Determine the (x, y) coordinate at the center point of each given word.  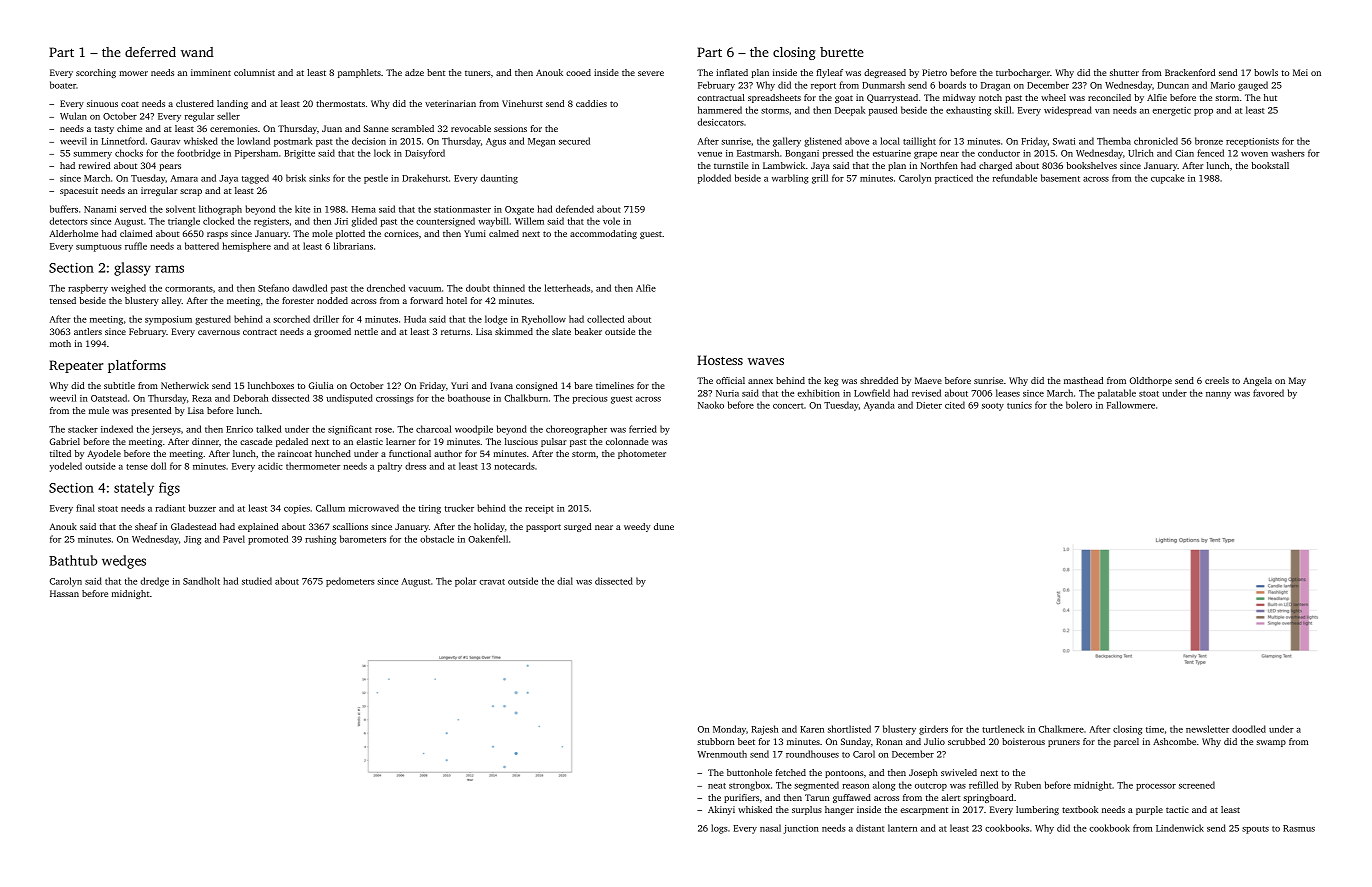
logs (719, 829)
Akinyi (721, 810)
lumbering (1037, 810)
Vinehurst (522, 103)
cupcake (1168, 179)
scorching (96, 73)
